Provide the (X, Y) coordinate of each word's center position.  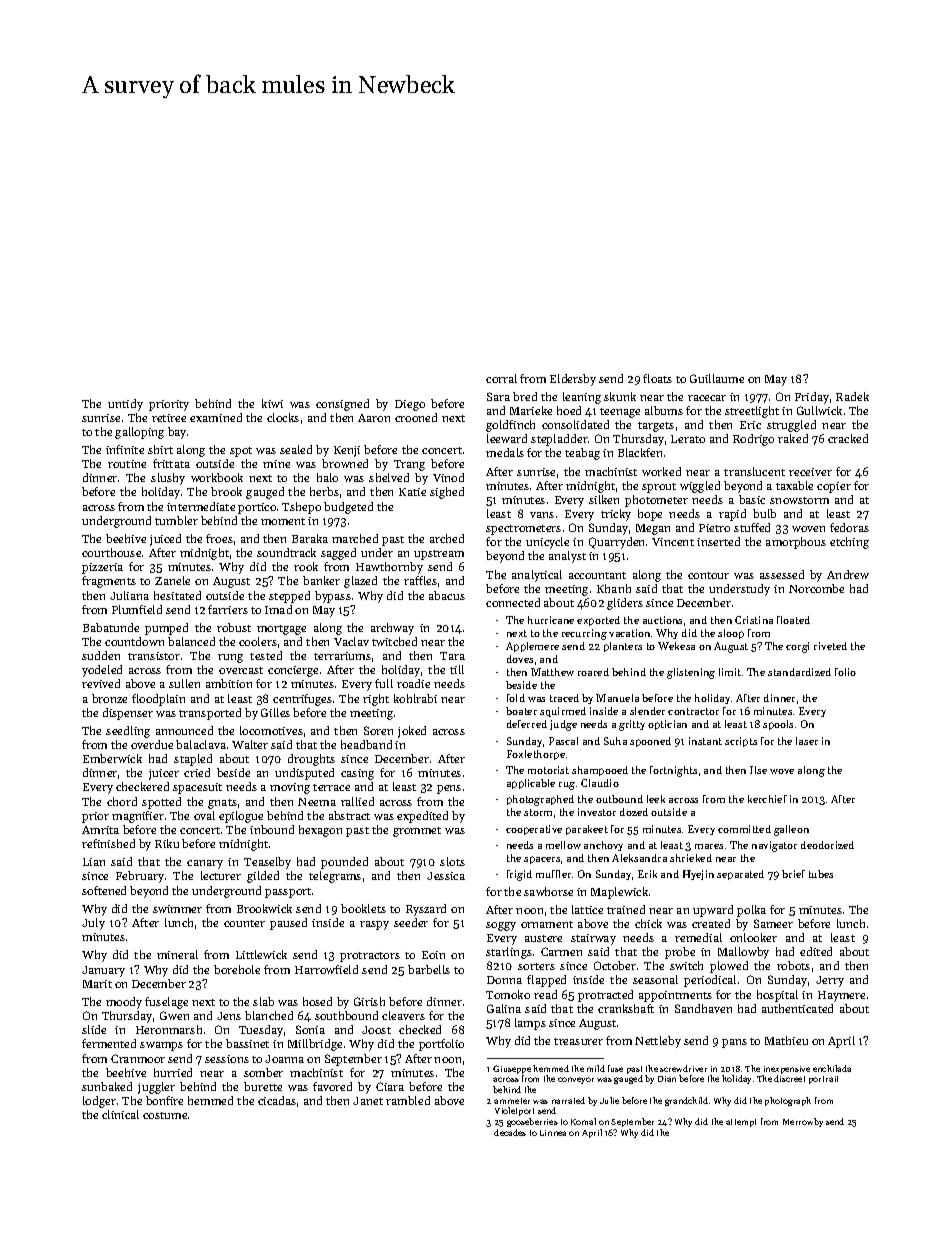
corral (501, 378)
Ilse (758, 770)
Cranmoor (138, 1058)
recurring (584, 634)
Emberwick (112, 758)
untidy (125, 405)
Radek (852, 396)
